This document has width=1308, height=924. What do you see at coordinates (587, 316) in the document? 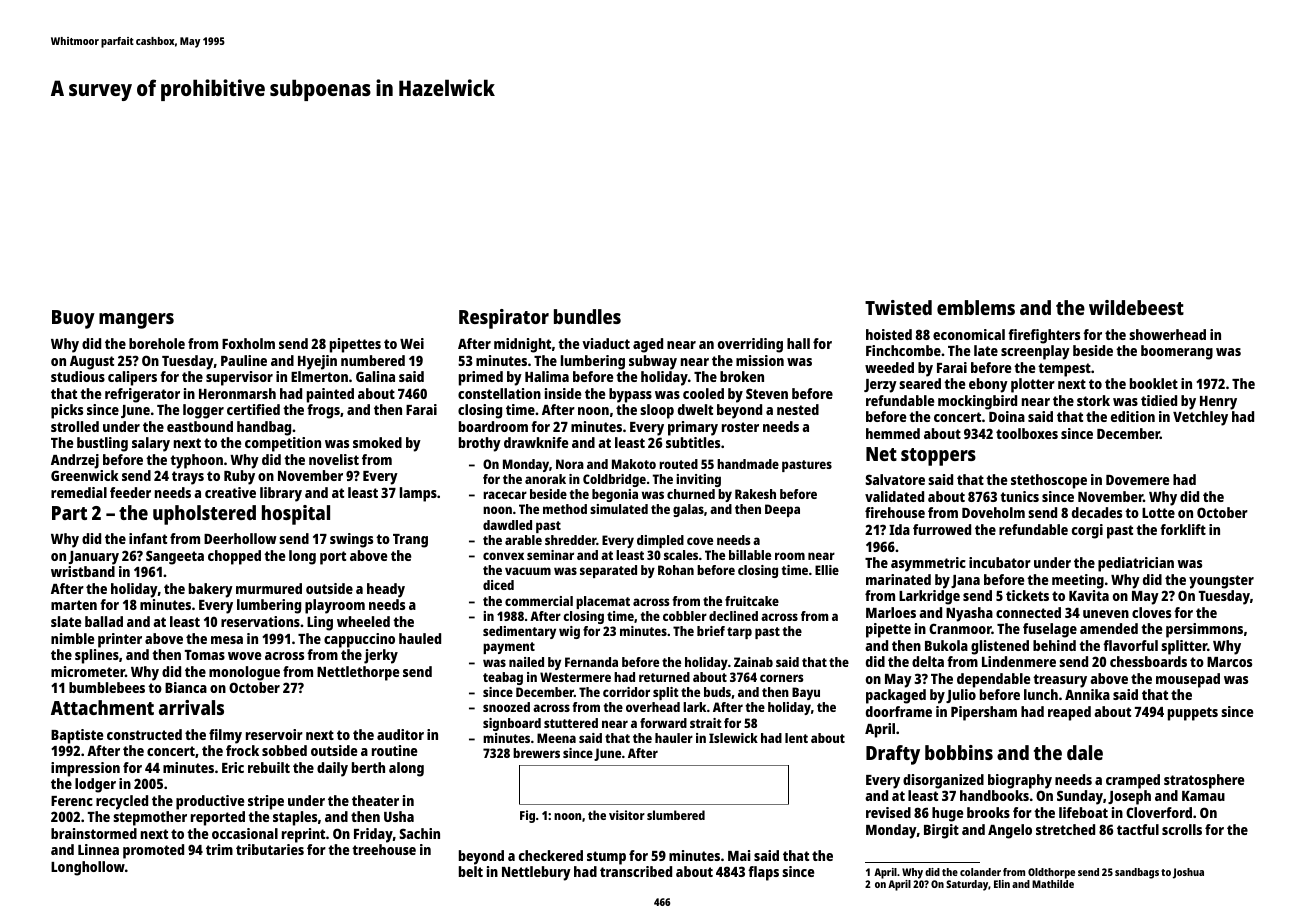
I see `bundles` at bounding box center [587, 316].
